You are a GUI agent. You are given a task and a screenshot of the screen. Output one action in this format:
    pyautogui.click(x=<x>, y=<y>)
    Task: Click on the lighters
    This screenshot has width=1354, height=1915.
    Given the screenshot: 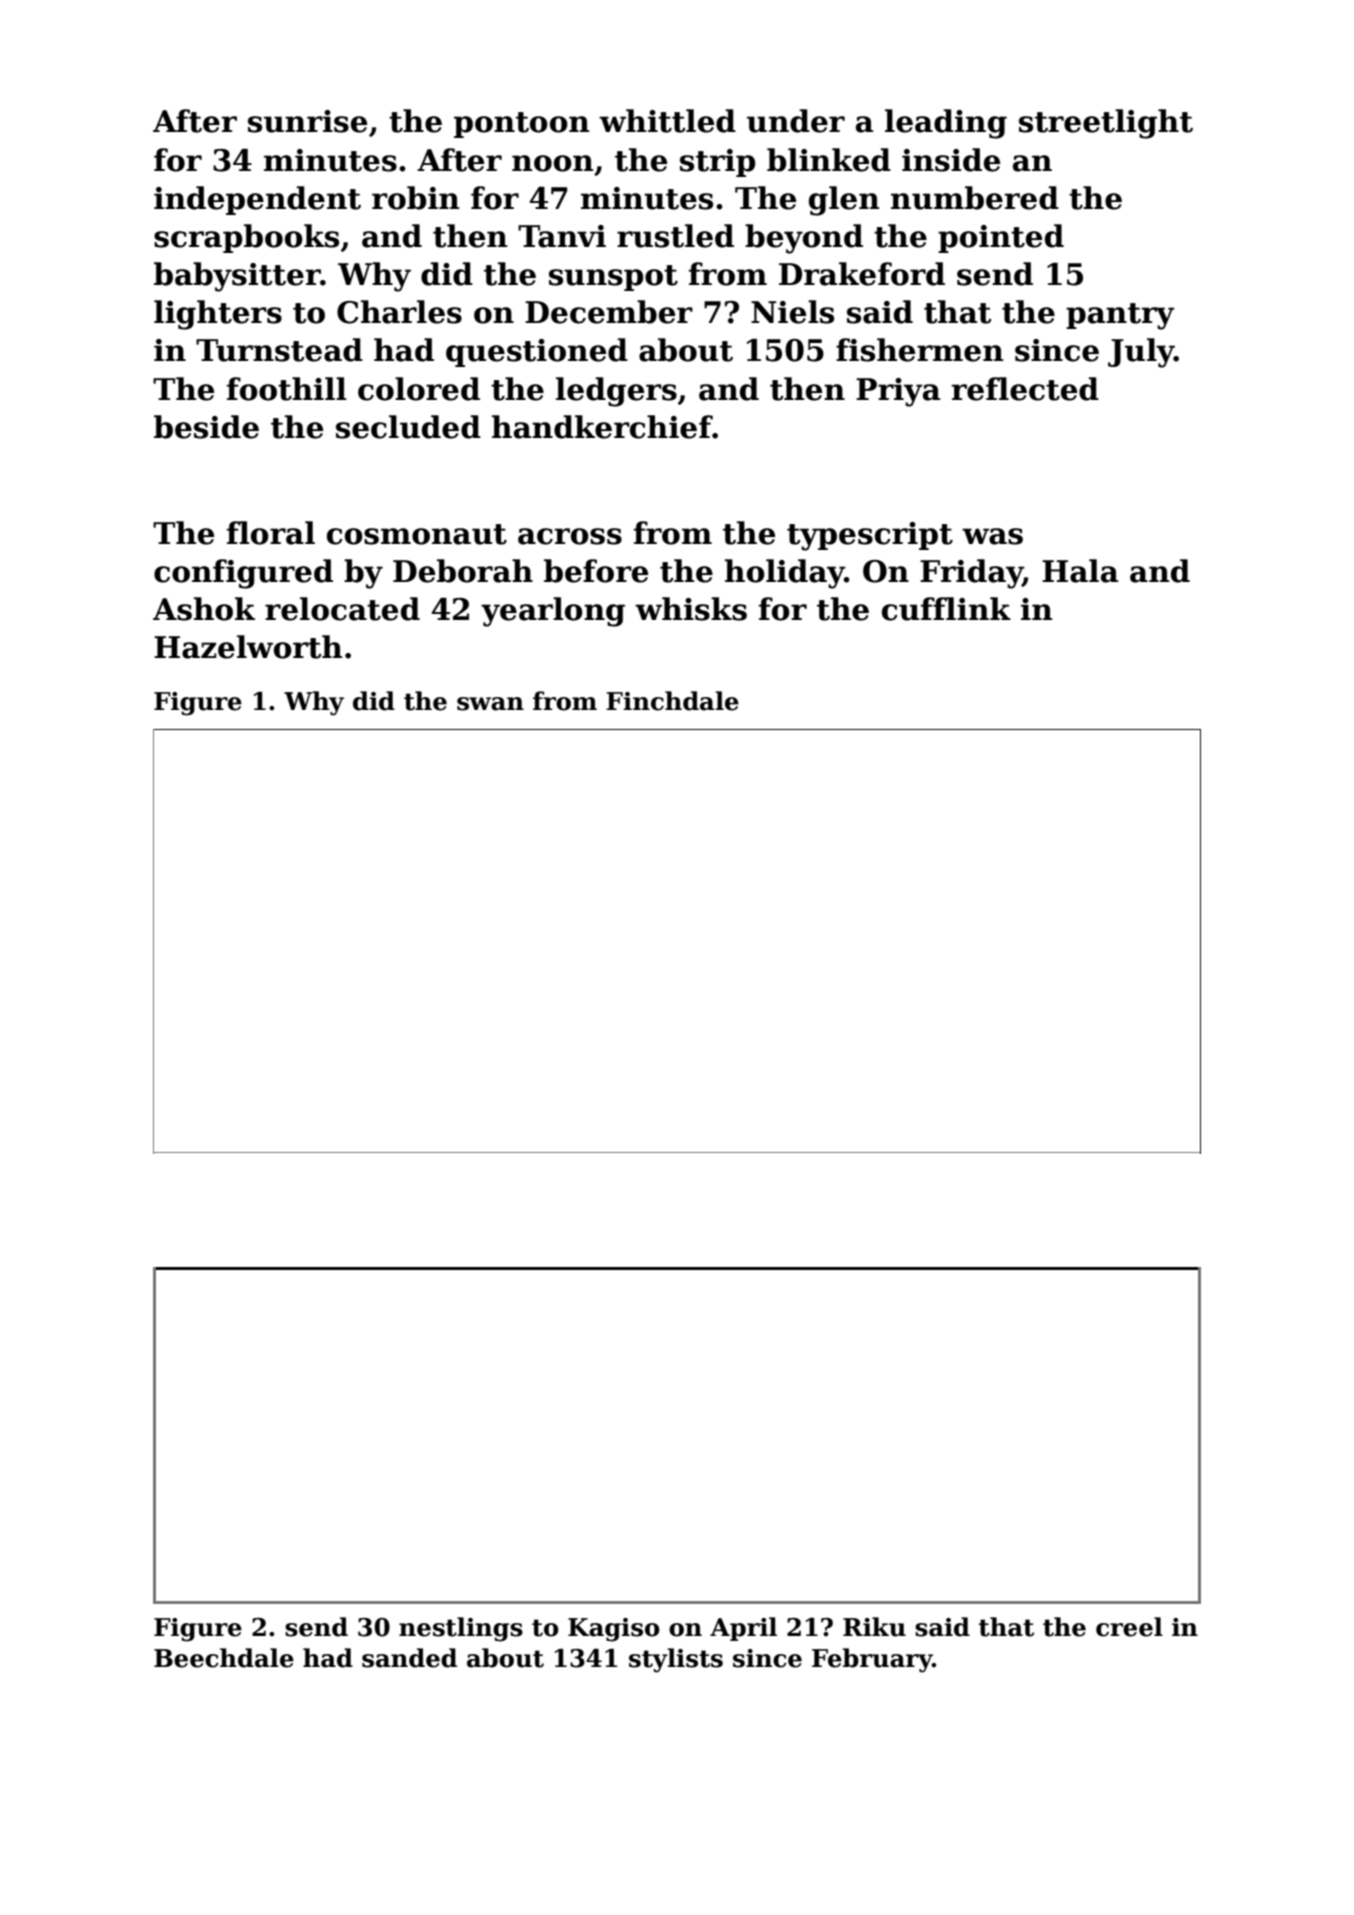 What is the action you would take?
    pyautogui.click(x=218, y=315)
